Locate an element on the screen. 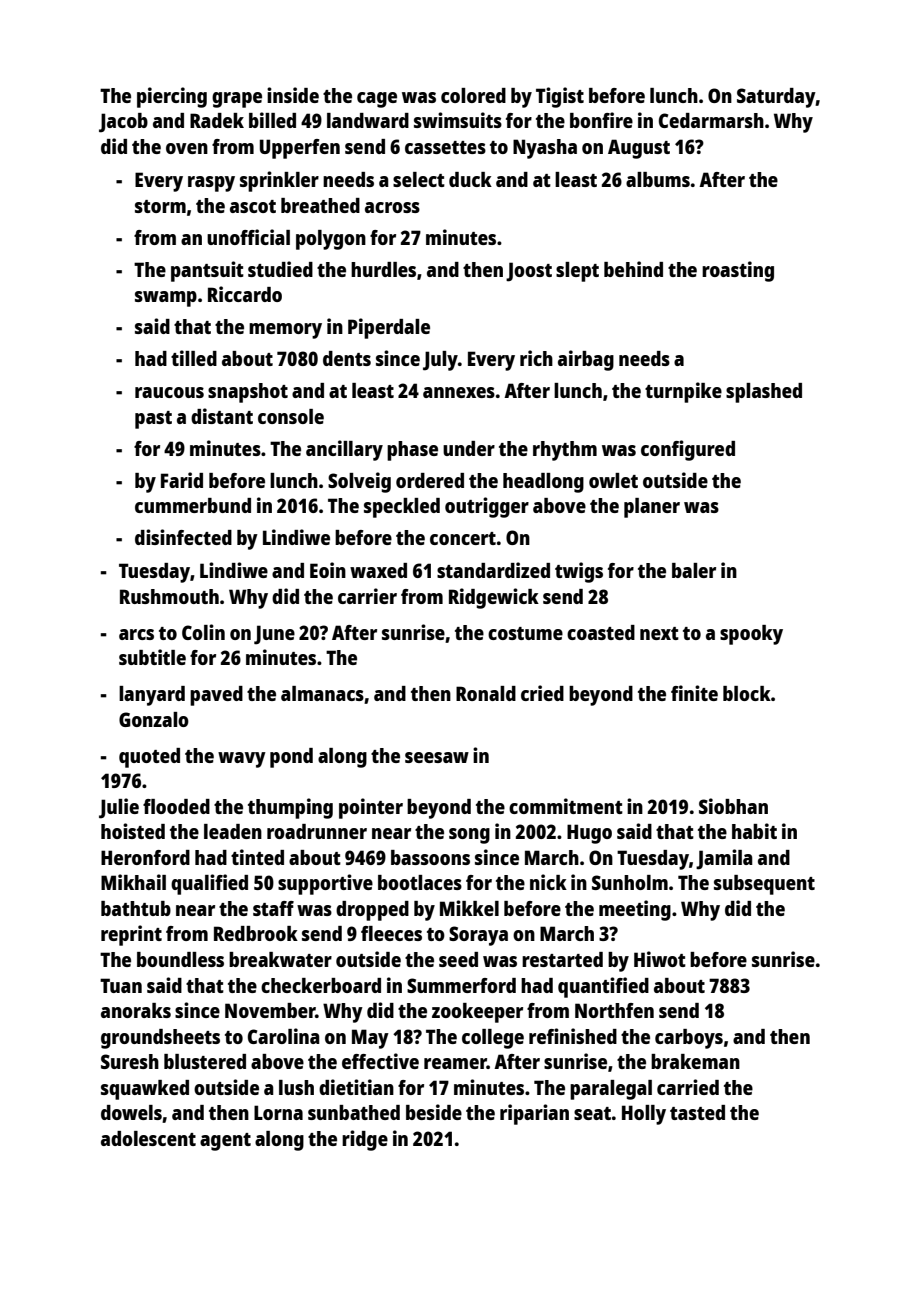 This screenshot has height=1311, width=924. staff is located at coordinates (273, 908).
